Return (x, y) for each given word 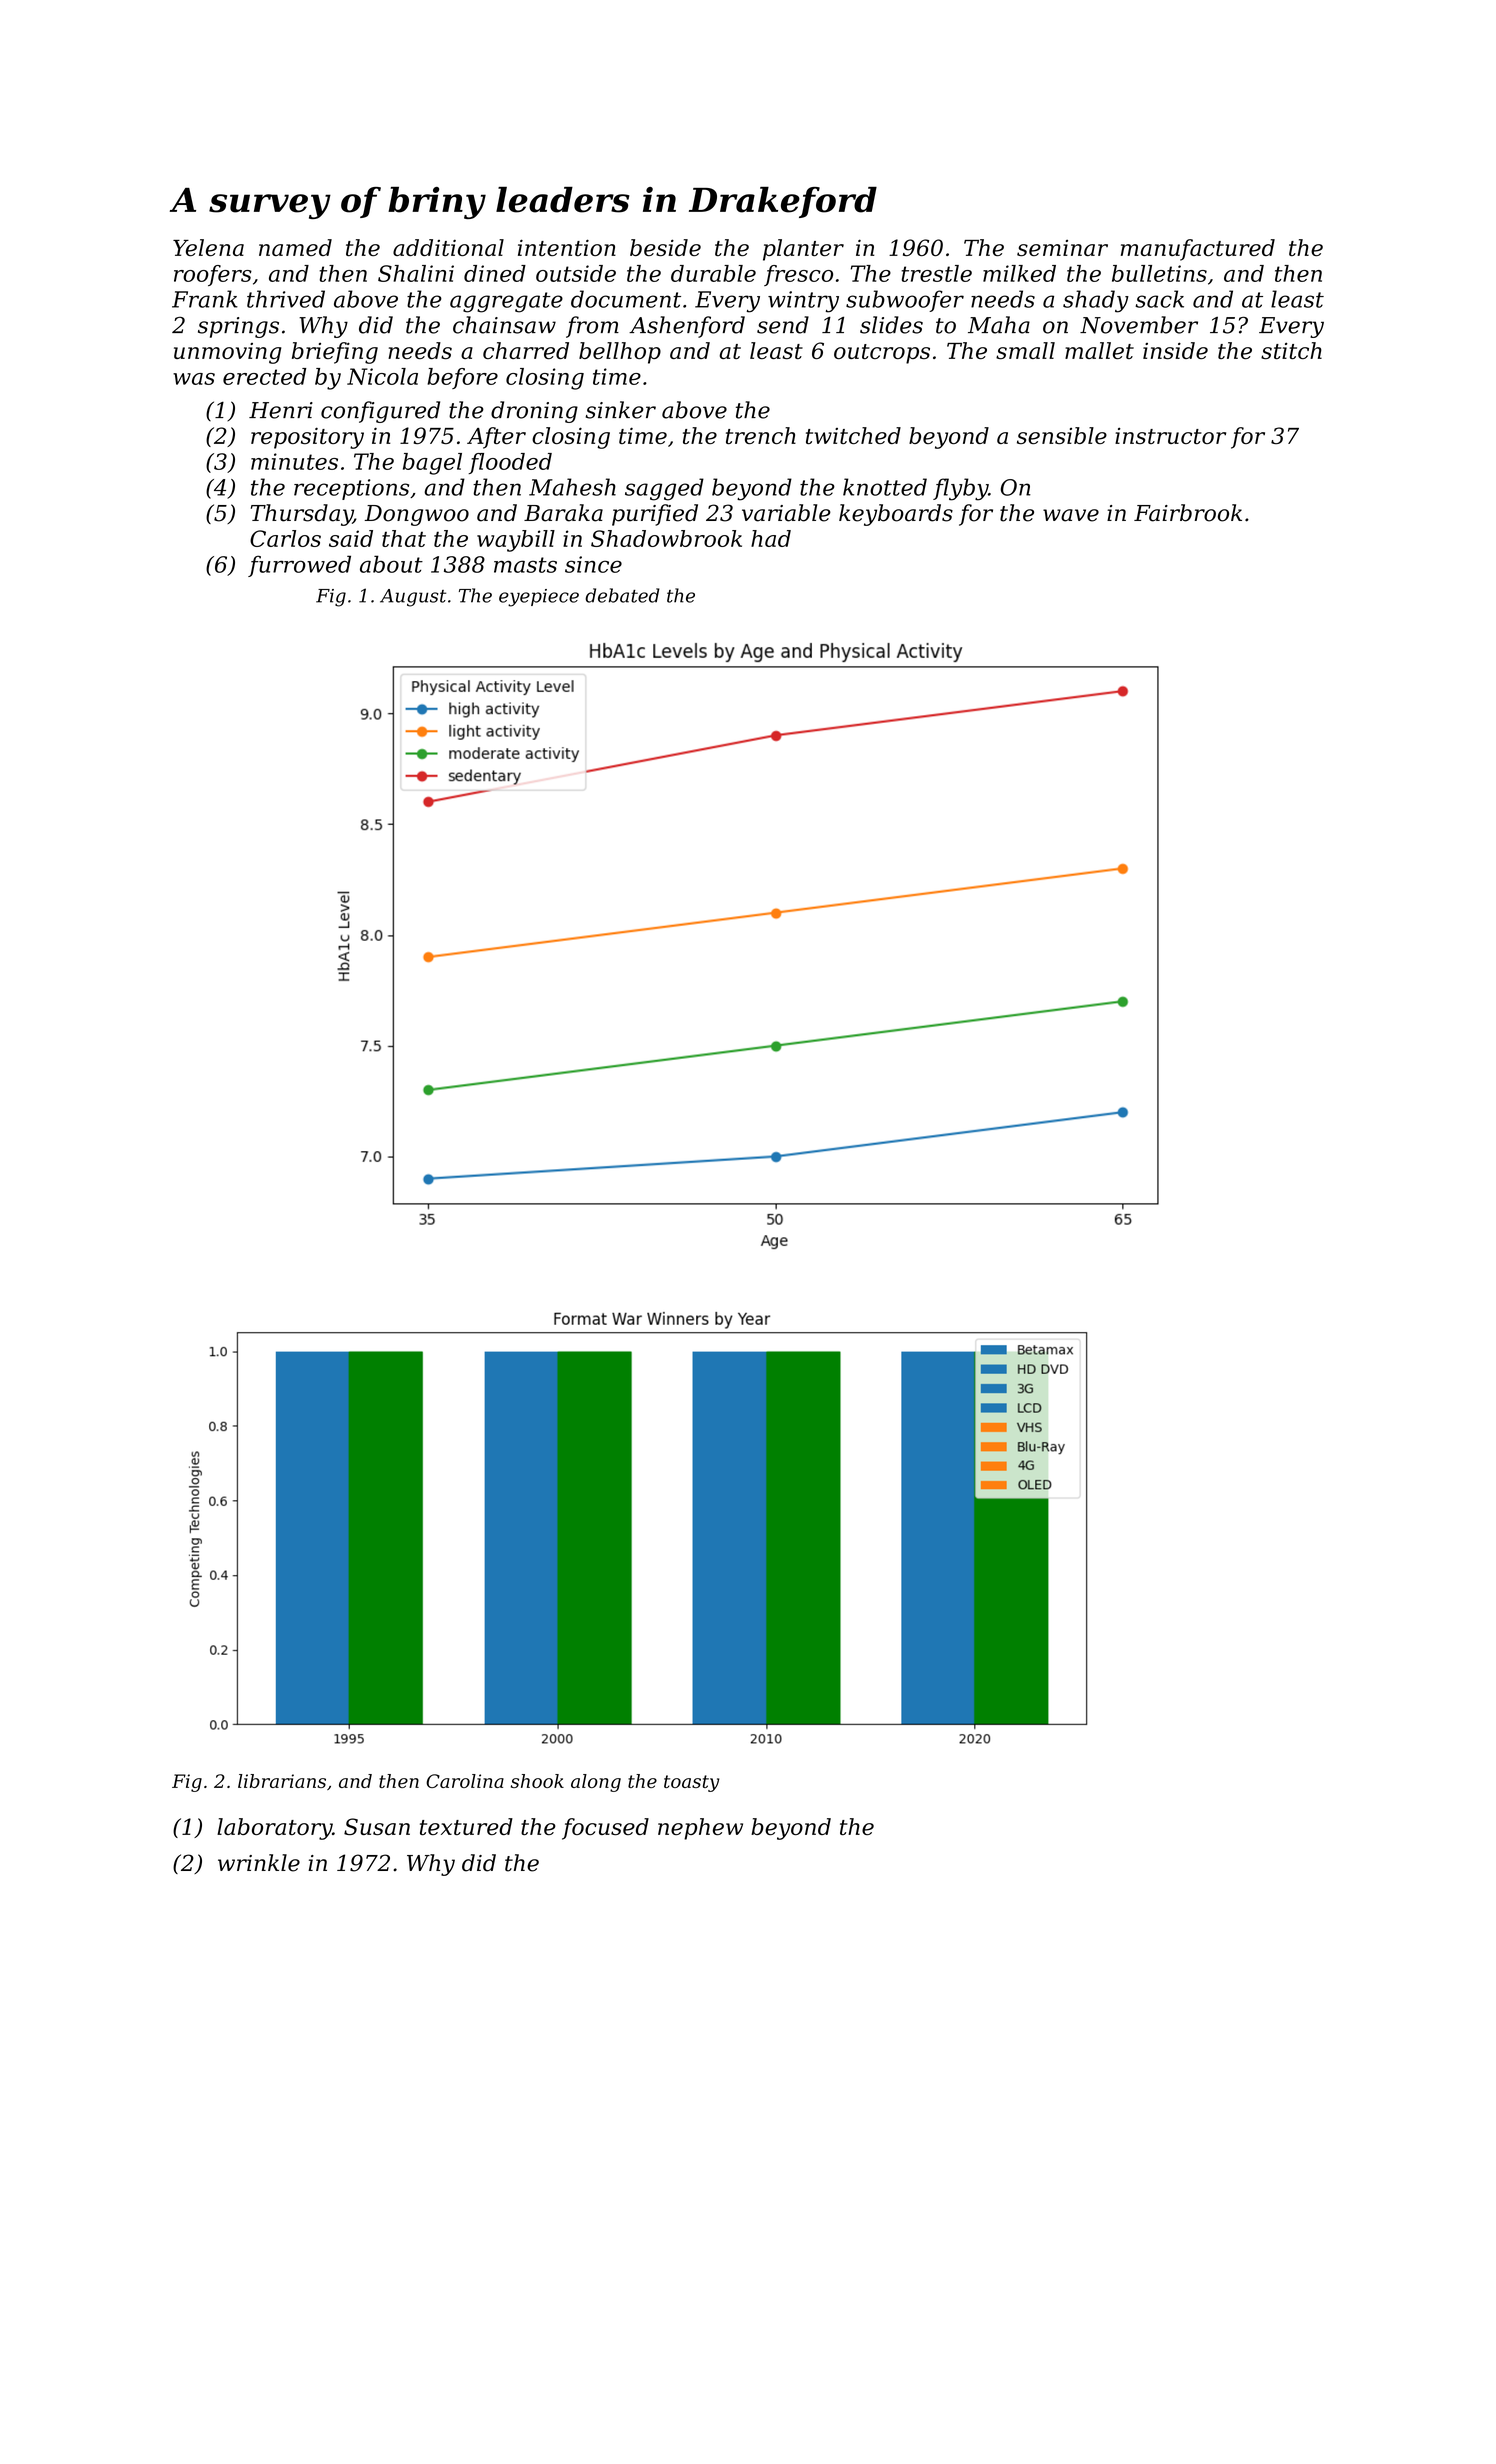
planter (803, 250)
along (596, 1783)
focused (605, 1829)
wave (1071, 515)
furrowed (299, 566)
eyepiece (539, 598)
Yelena (208, 247)
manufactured (1198, 250)
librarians (282, 1781)
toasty (691, 1783)
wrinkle (259, 1863)
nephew (700, 1829)
